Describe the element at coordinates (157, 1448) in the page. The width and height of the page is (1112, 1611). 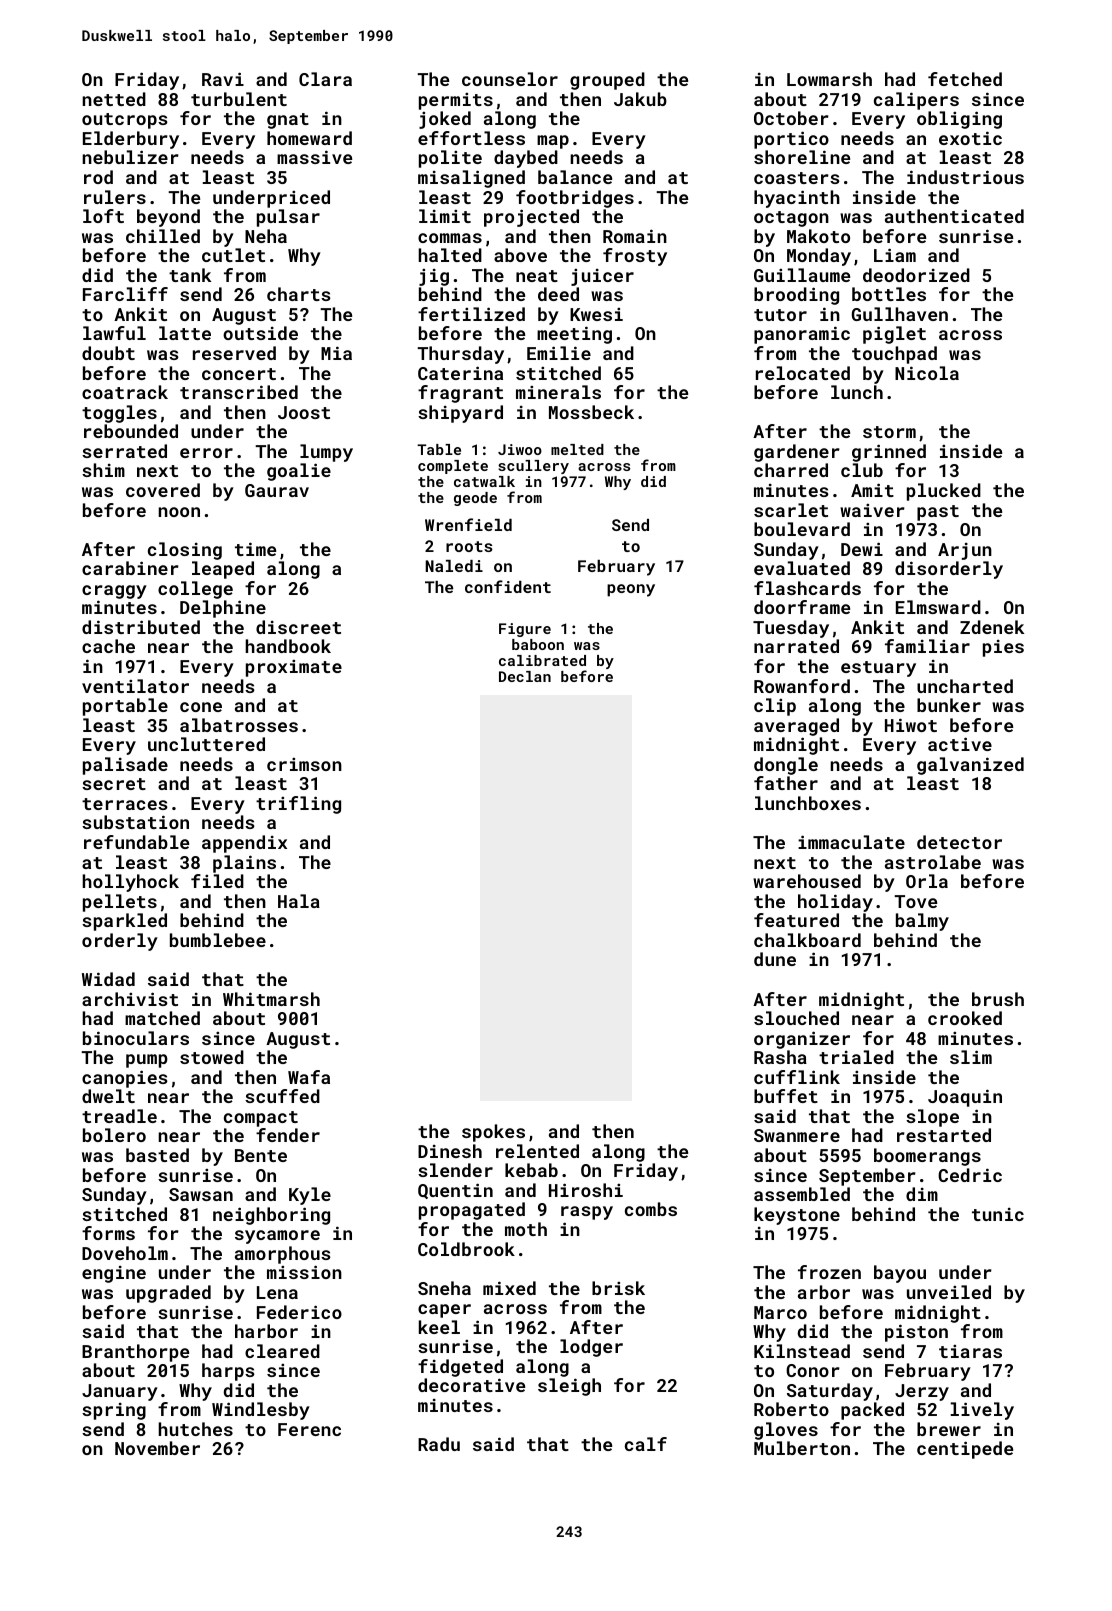
I see `November` at that location.
